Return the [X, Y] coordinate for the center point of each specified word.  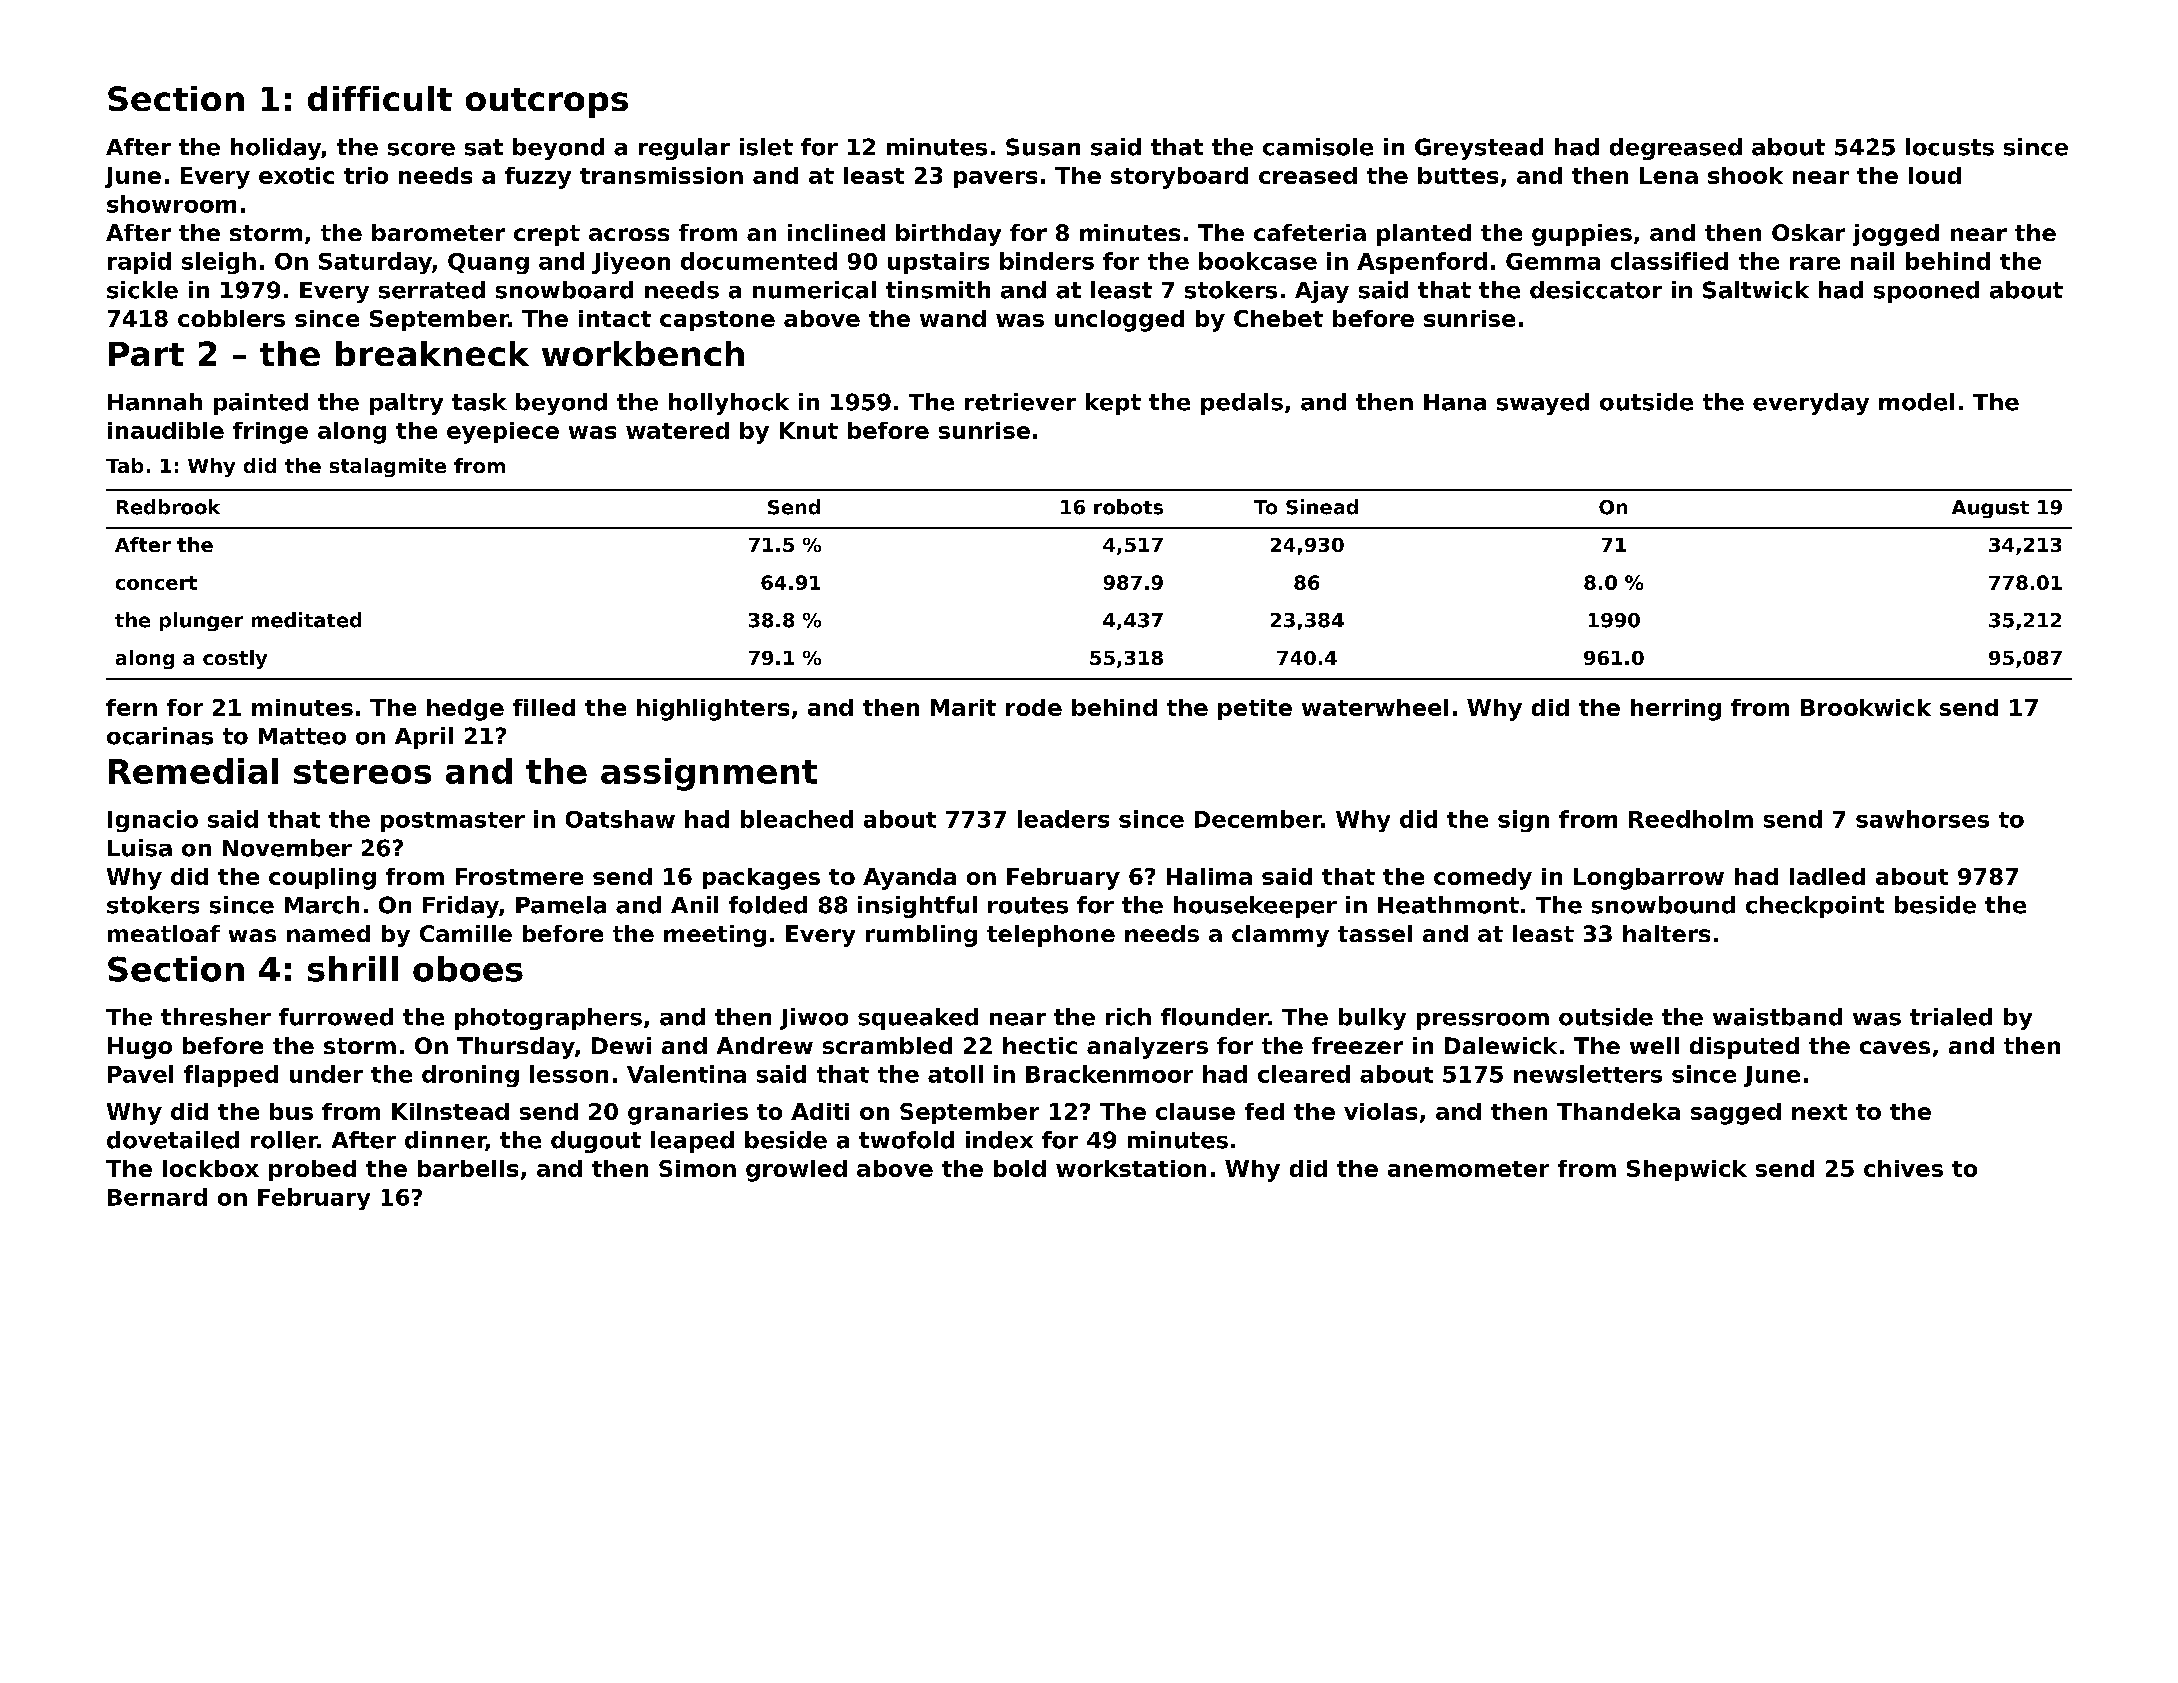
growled [796, 1171]
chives [1903, 1168]
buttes [1458, 175]
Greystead [1479, 149]
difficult [380, 98]
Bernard [157, 1197]
